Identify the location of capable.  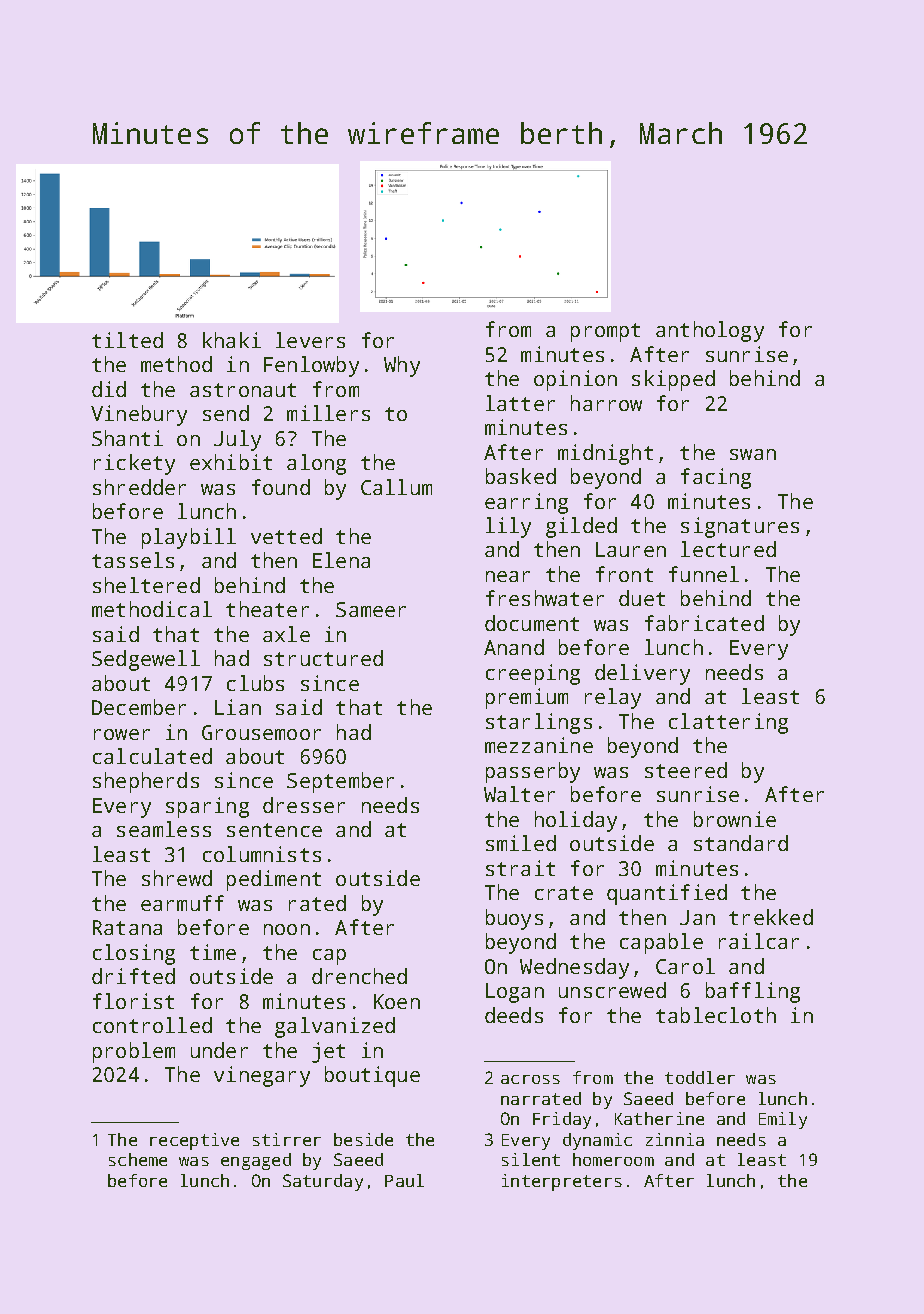
(661, 943).
